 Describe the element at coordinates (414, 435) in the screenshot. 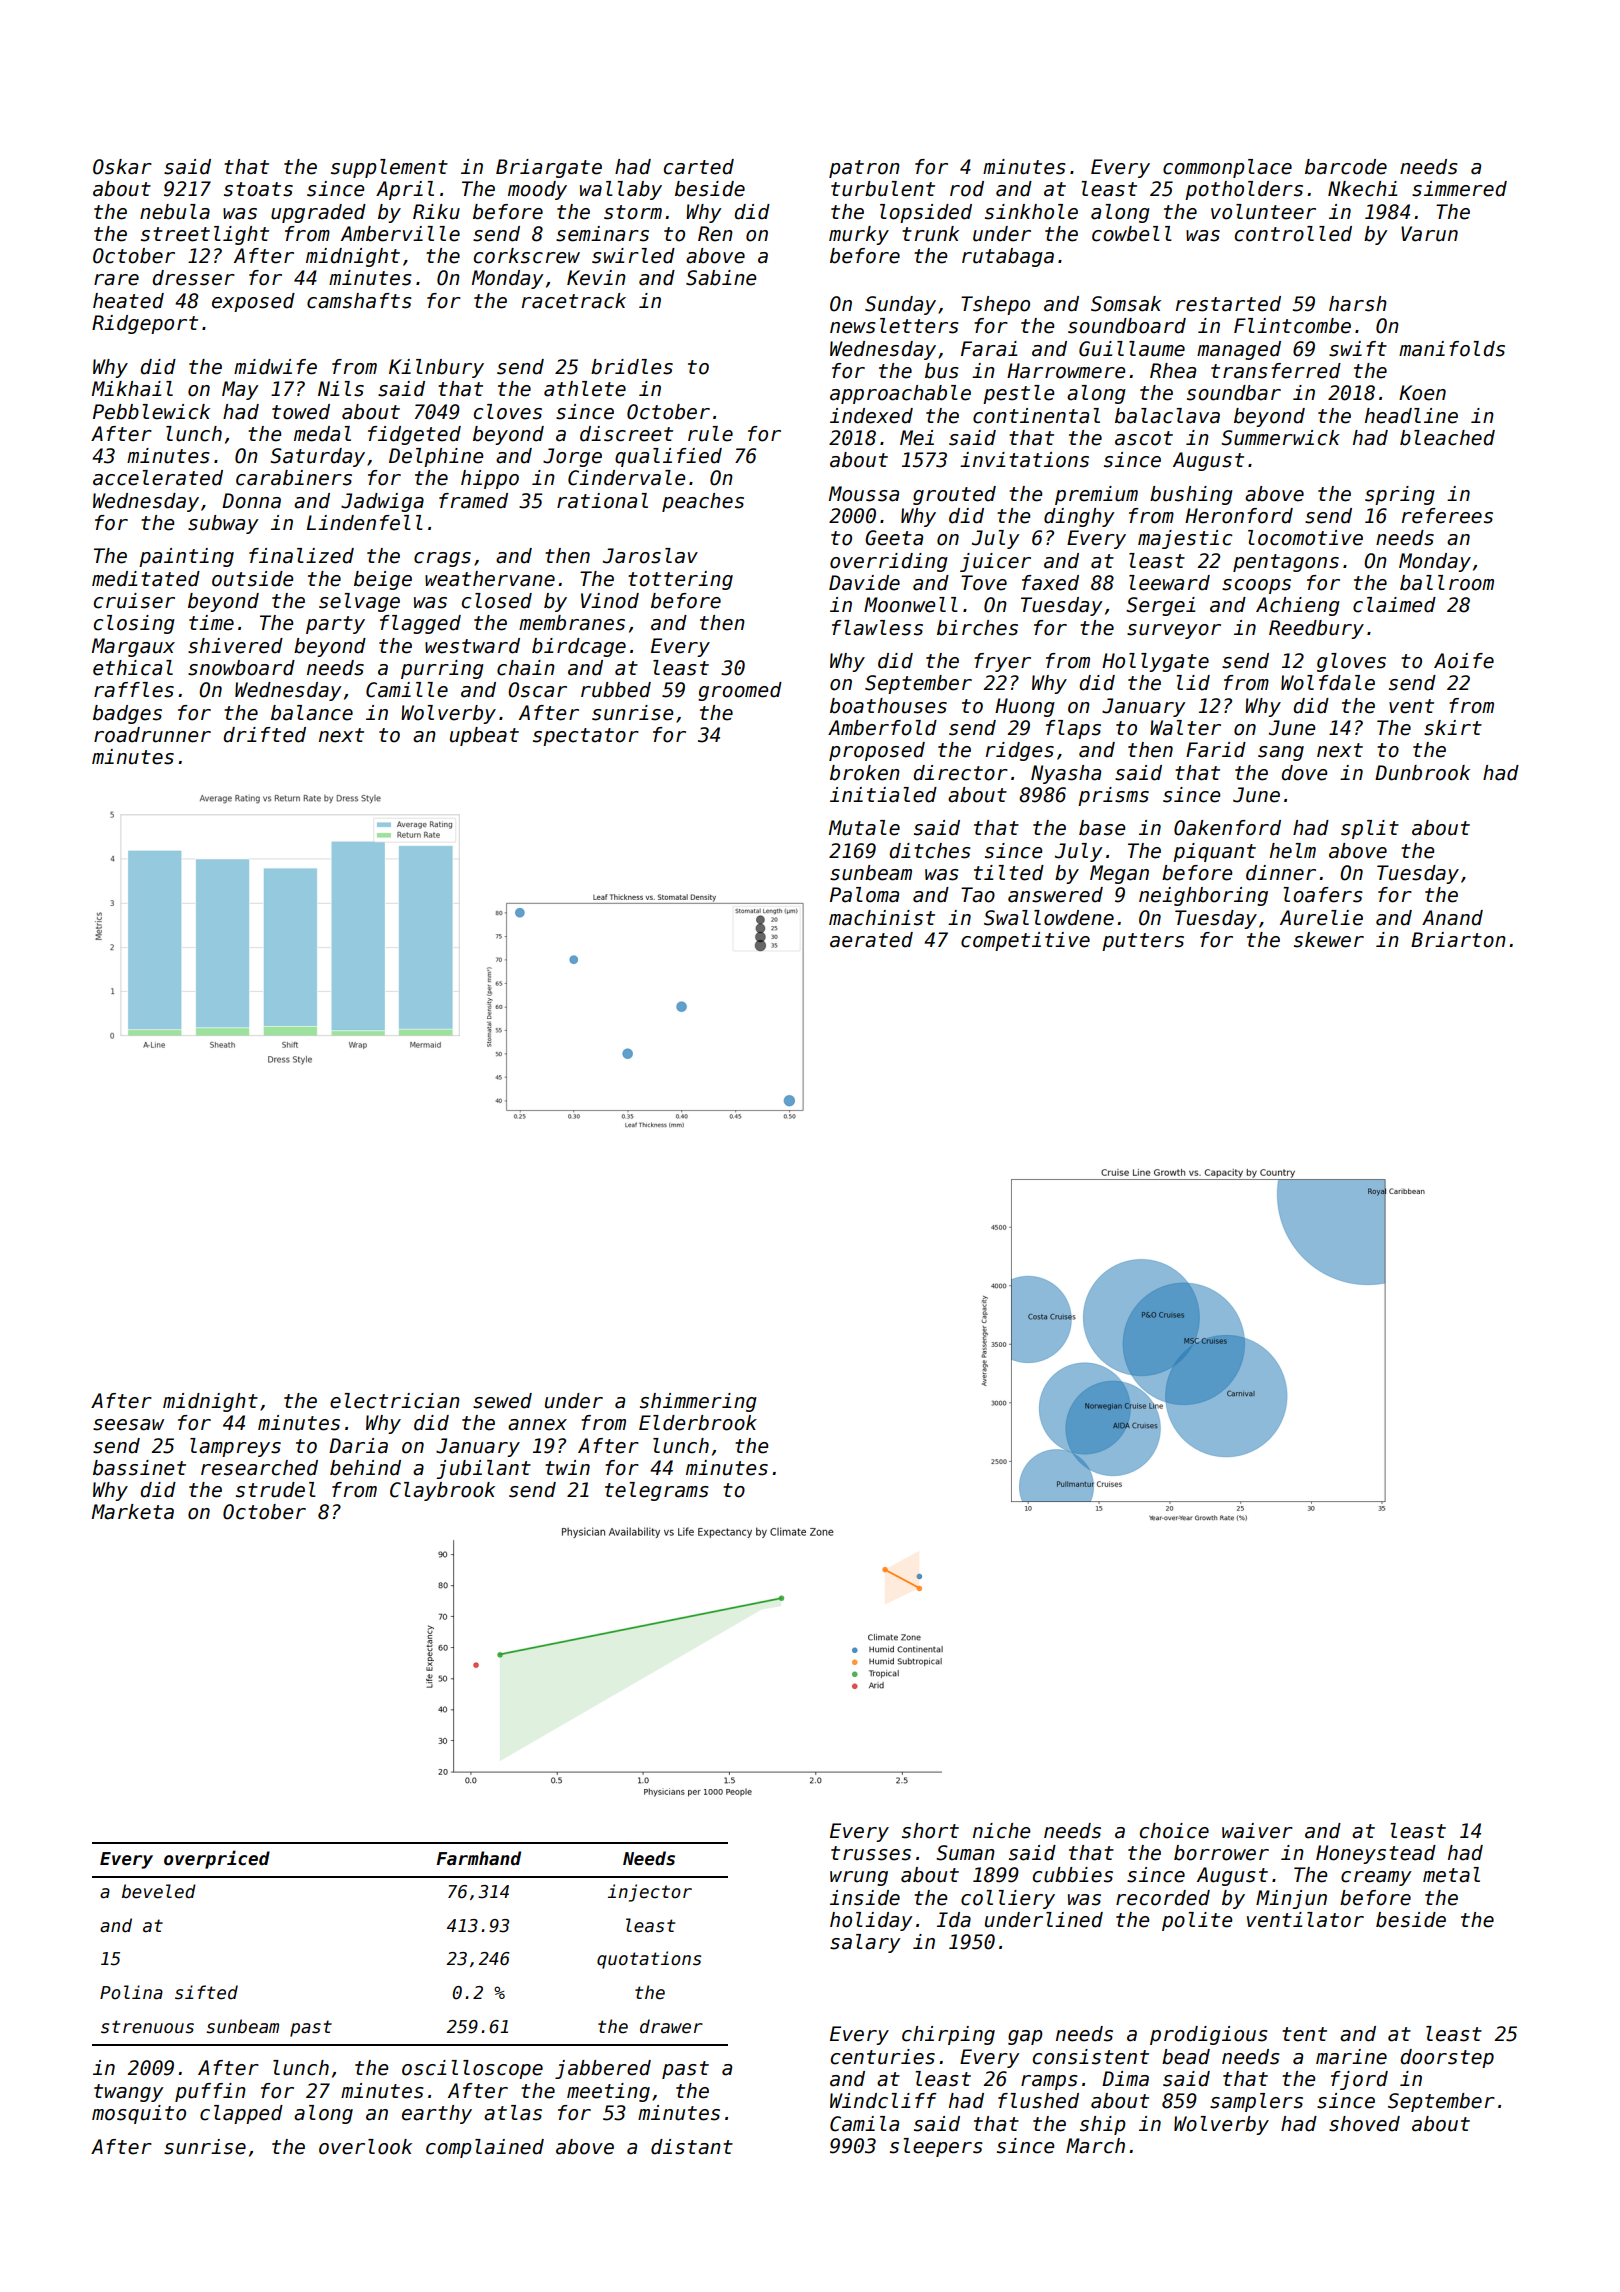

I see `fidgeted` at that location.
